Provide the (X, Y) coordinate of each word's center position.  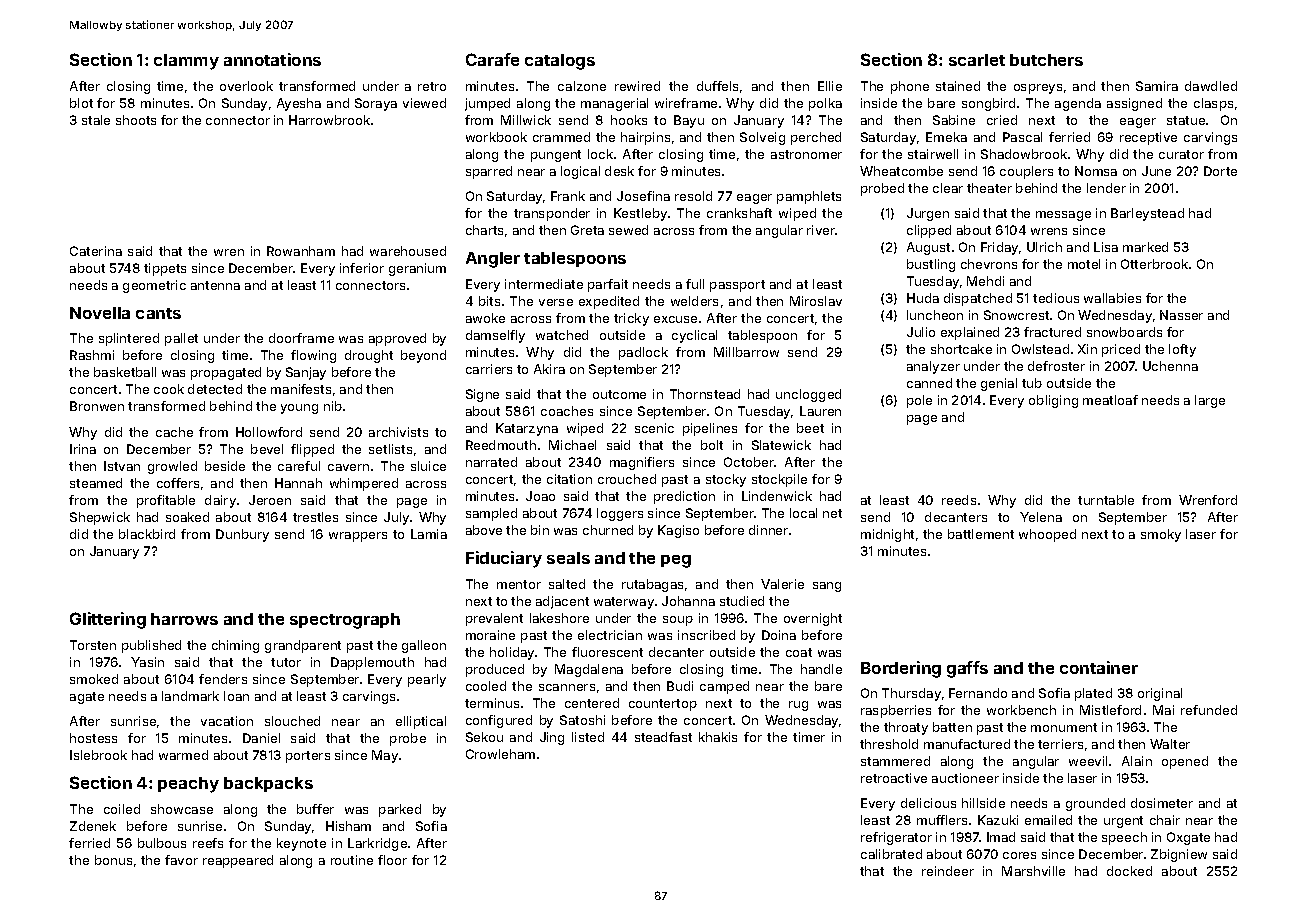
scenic (654, 428)
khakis (718, 737)
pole (919, 401)
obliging (1053, 401)
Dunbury (242, 535)
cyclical (694, 336)
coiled (122, 809)
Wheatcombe (901, 171)
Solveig (762, 138)
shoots (136, 120)
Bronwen (97, 406)
